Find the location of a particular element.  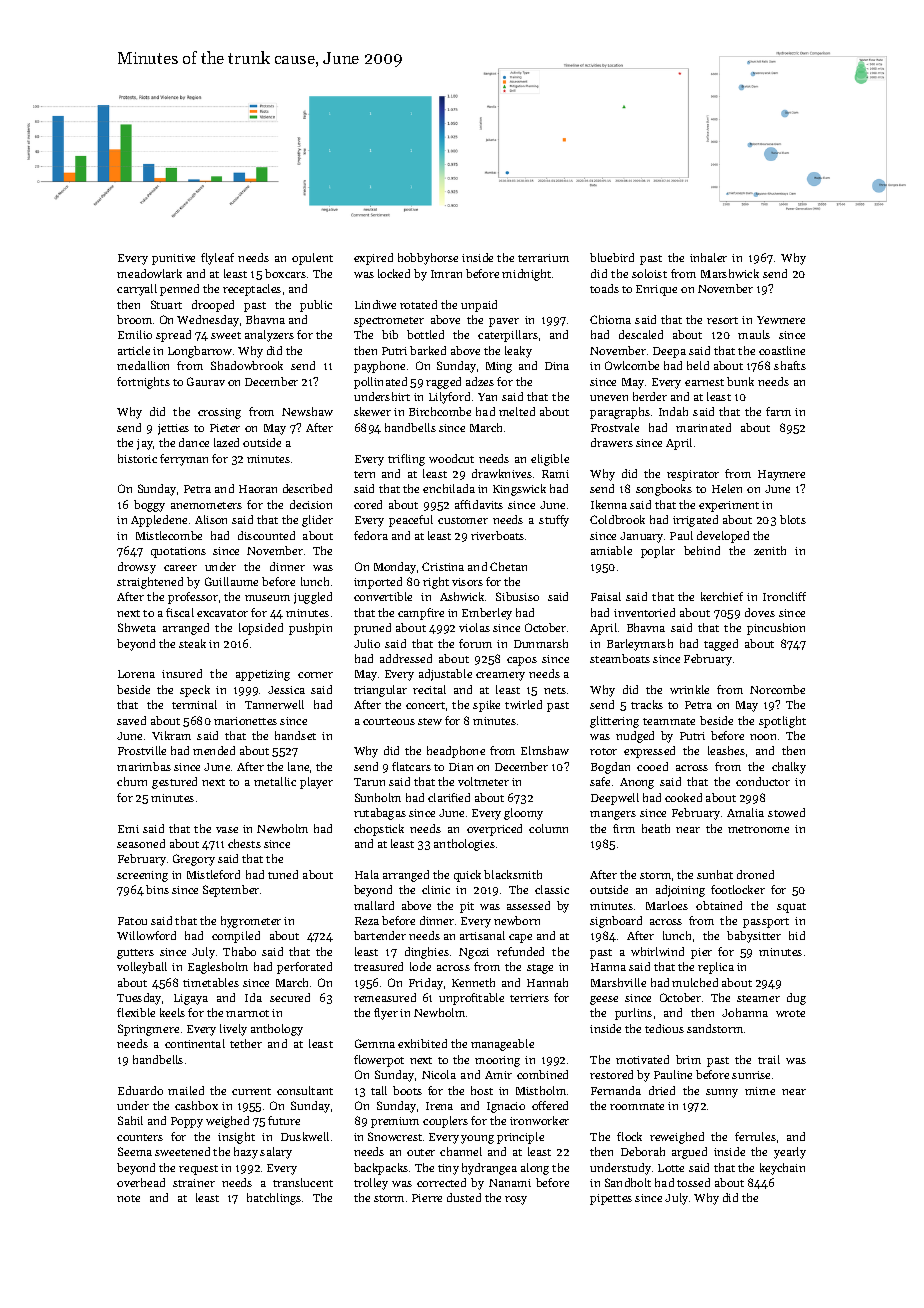

crossing is located at coordinates (219, 413).
